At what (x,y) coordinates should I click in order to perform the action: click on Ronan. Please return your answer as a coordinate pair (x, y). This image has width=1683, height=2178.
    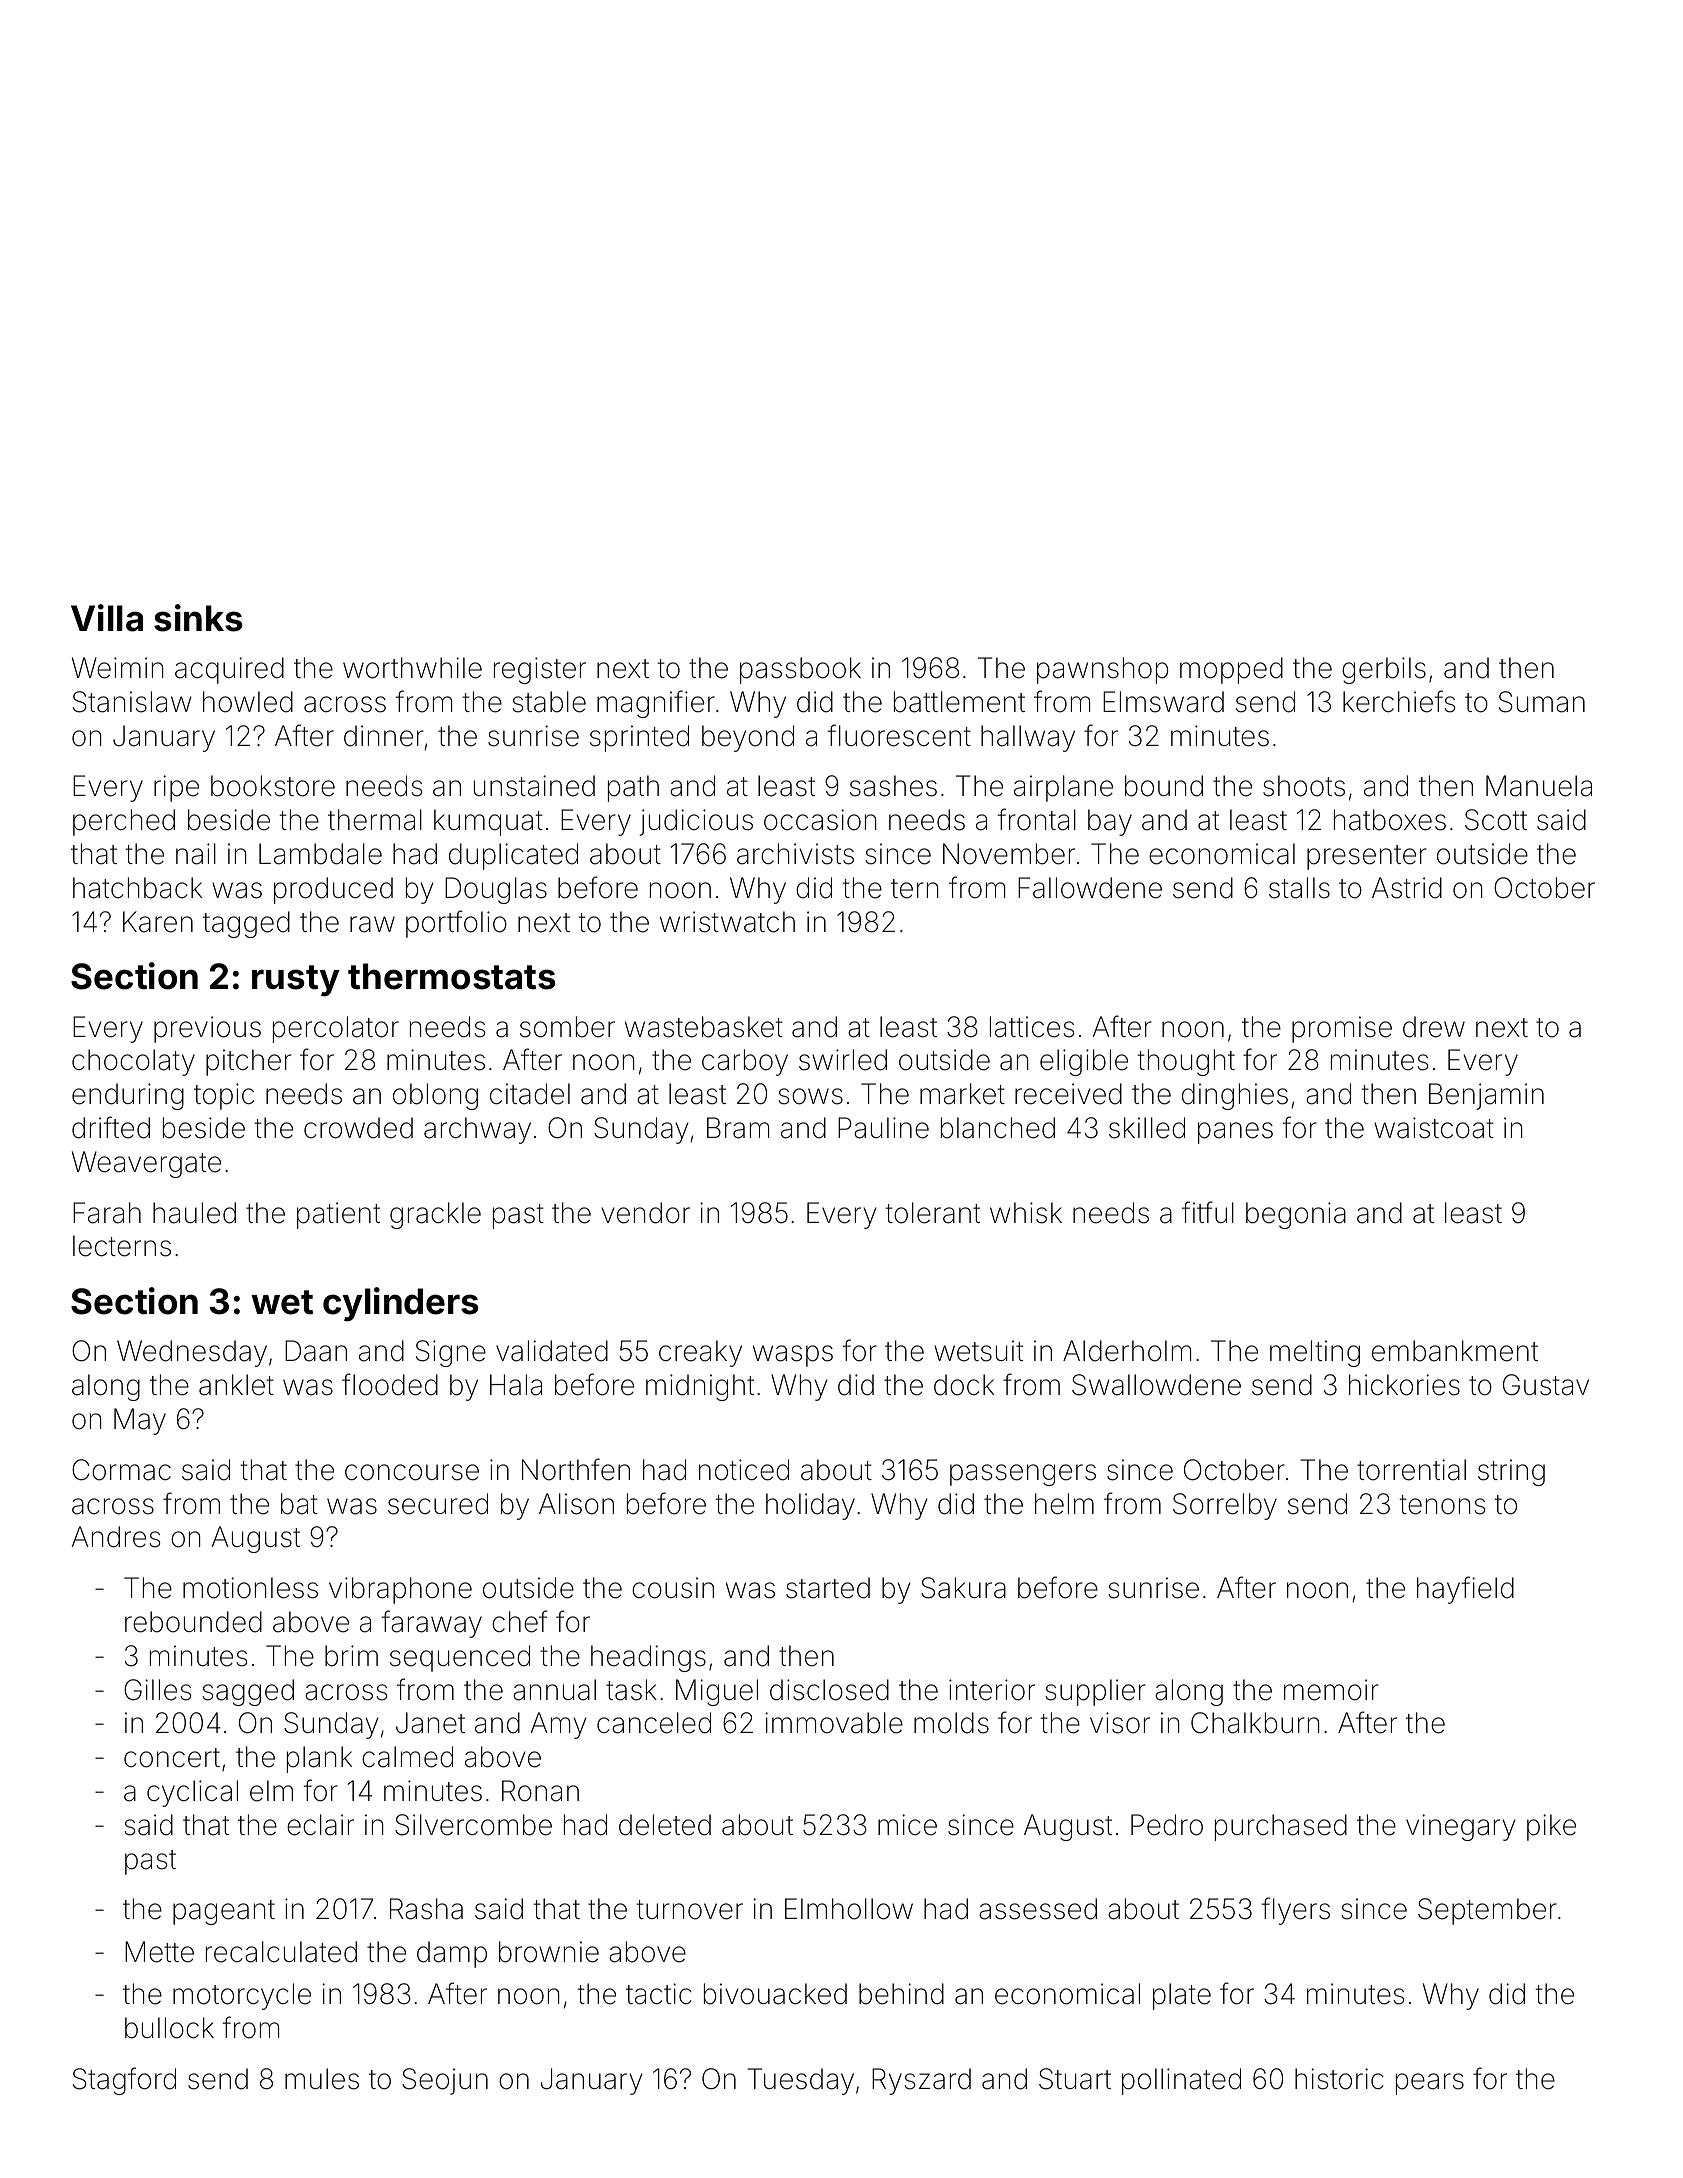
    Looking at the image, I should click on (540, 1791).
